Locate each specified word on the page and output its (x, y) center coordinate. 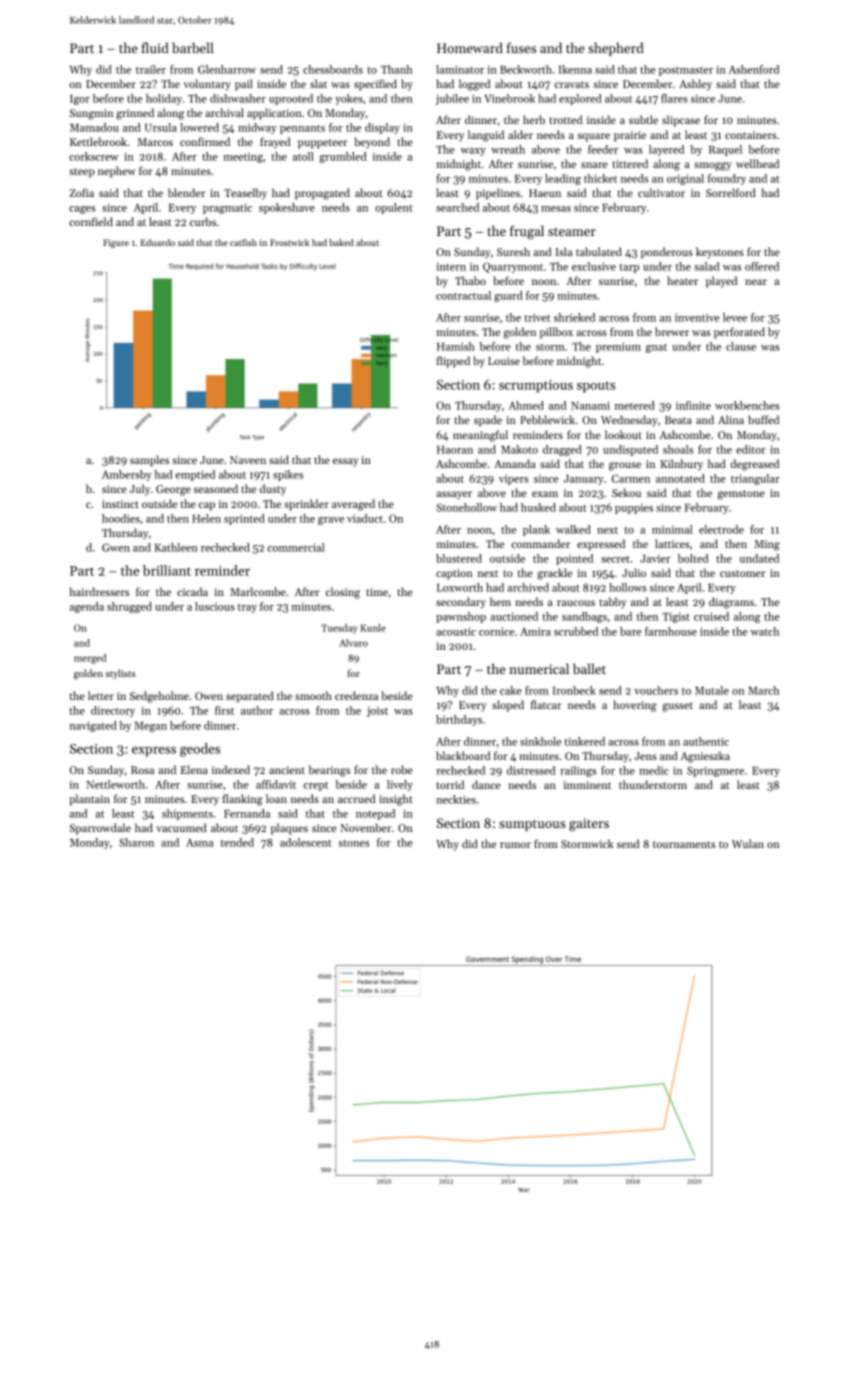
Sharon (136, 842)
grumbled (343, 157)
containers (751, 135)
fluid (155, 47)
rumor (515, 845)
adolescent (305, 842)
